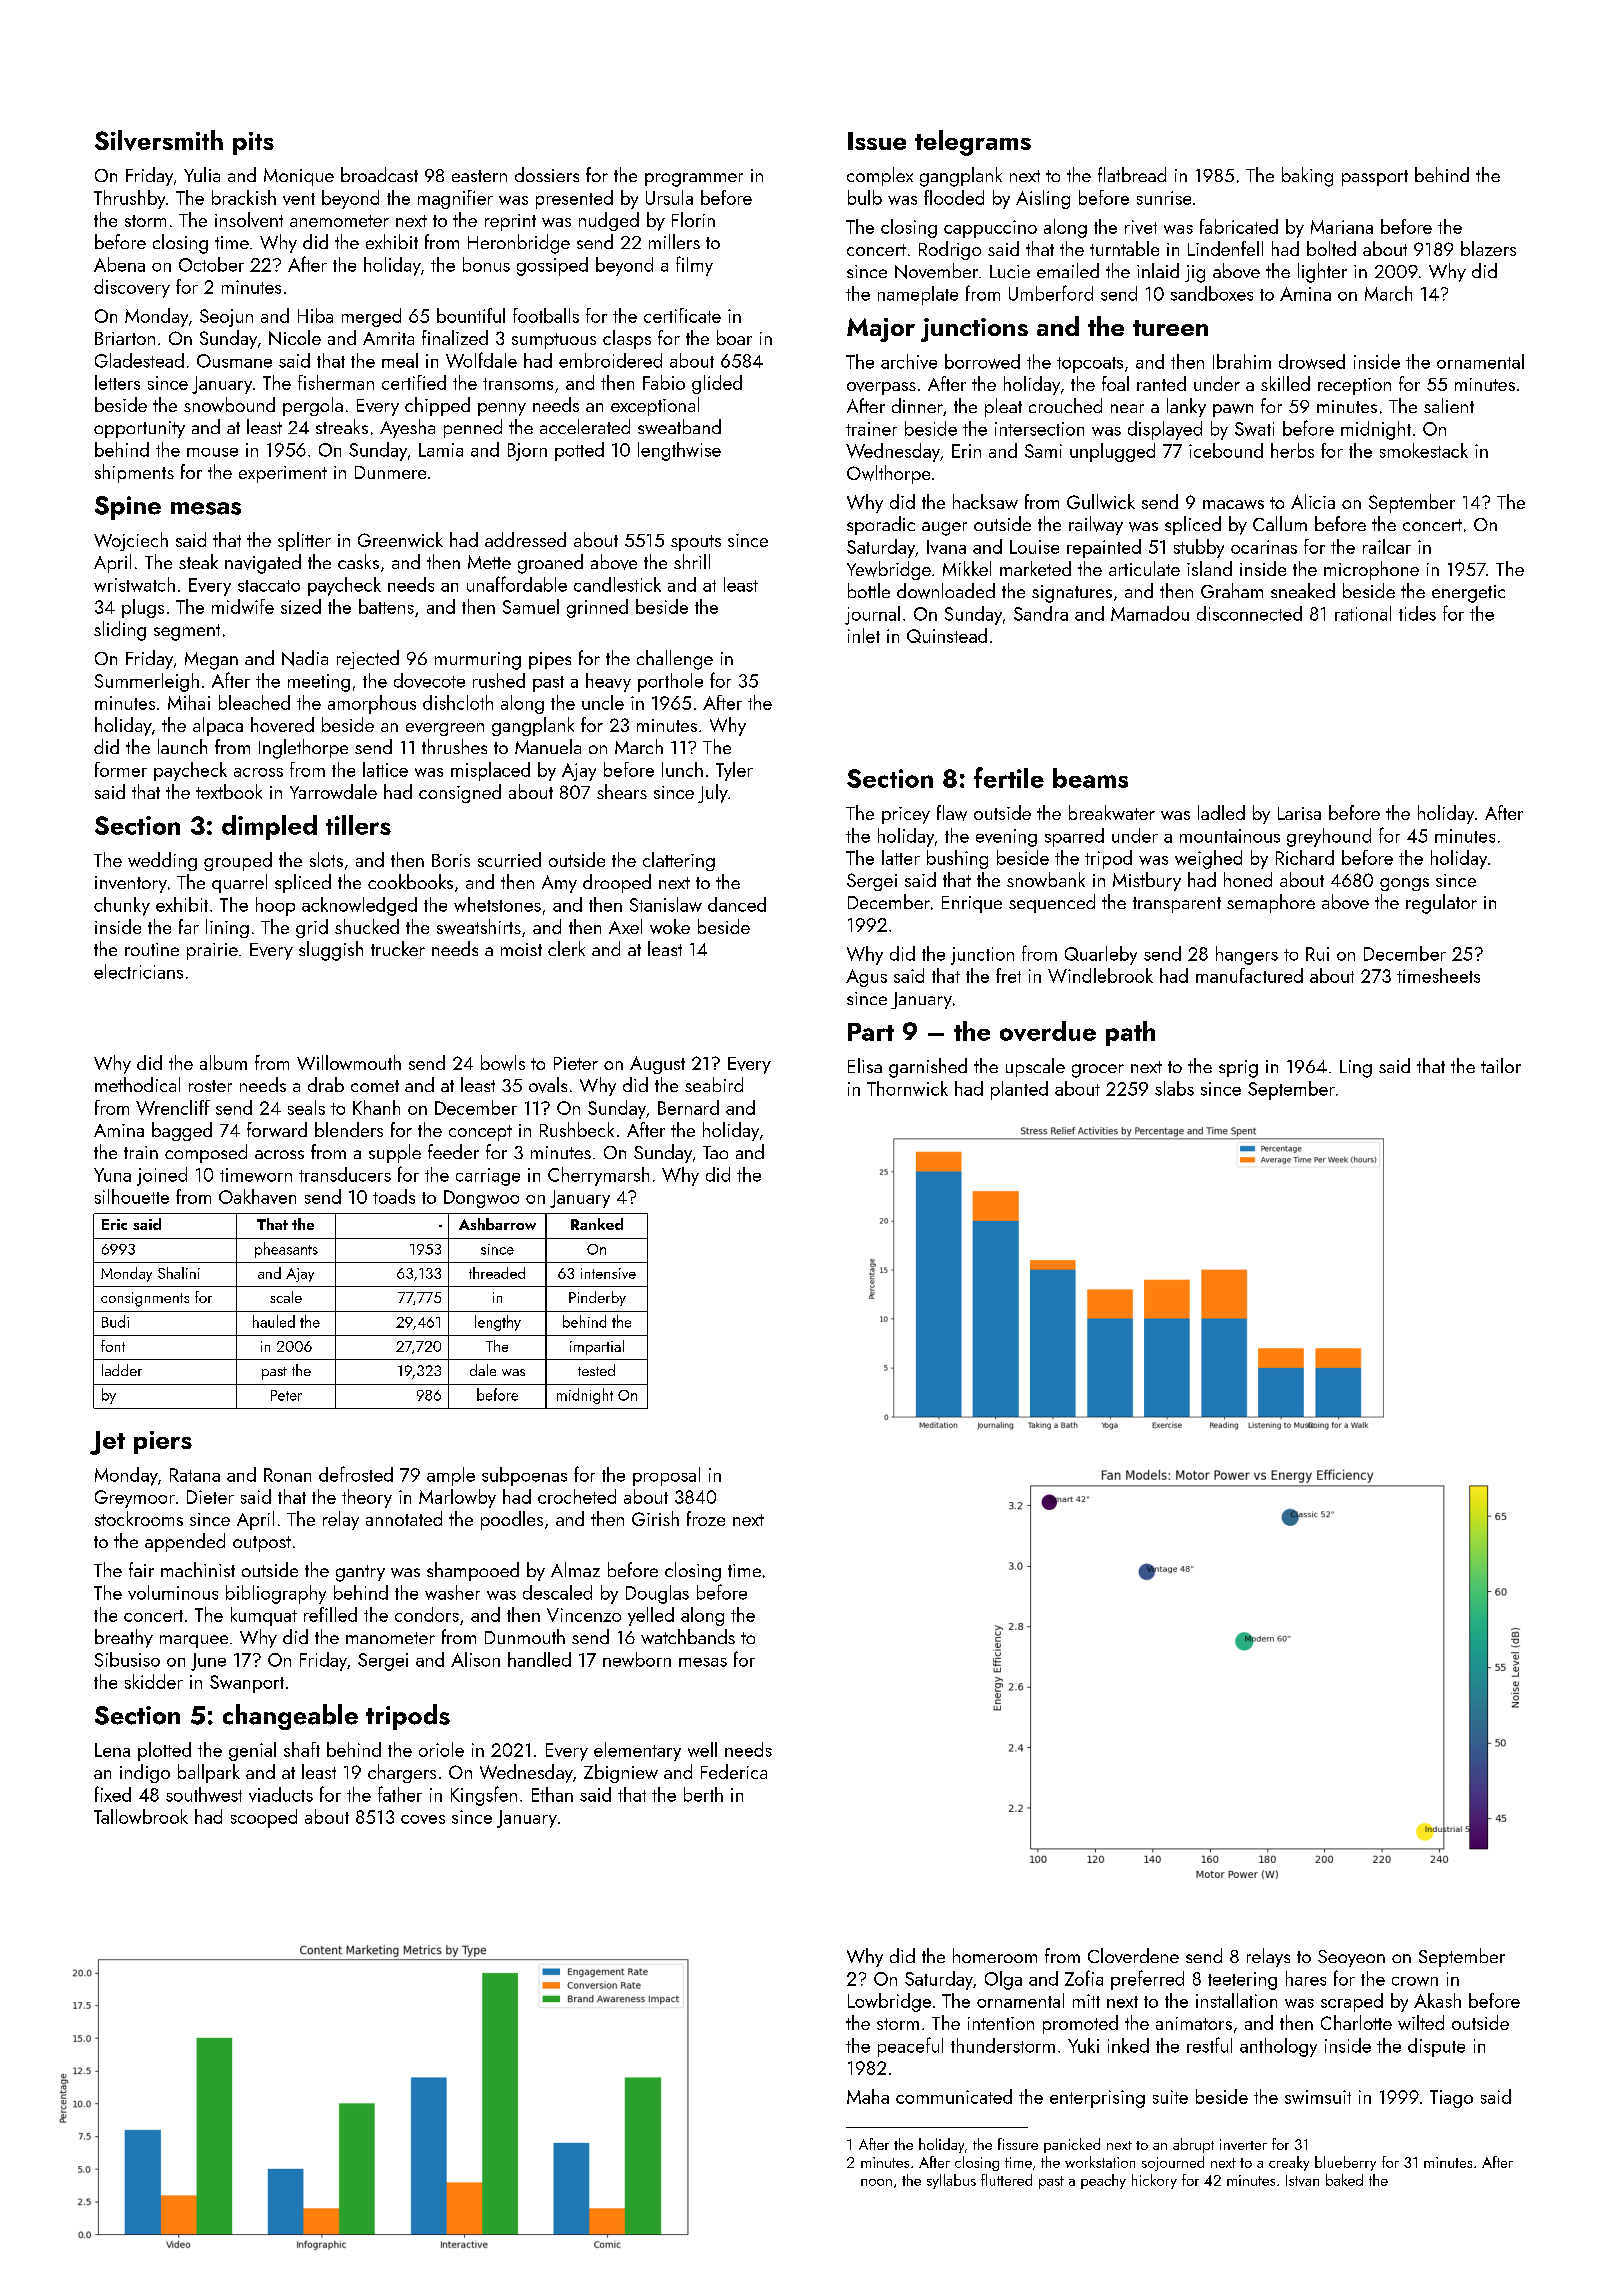 This screenshot has width=1620, height=2292. Describe the element at coordinates (866, 978) in the screenshot. I see `Agus` at that location.
